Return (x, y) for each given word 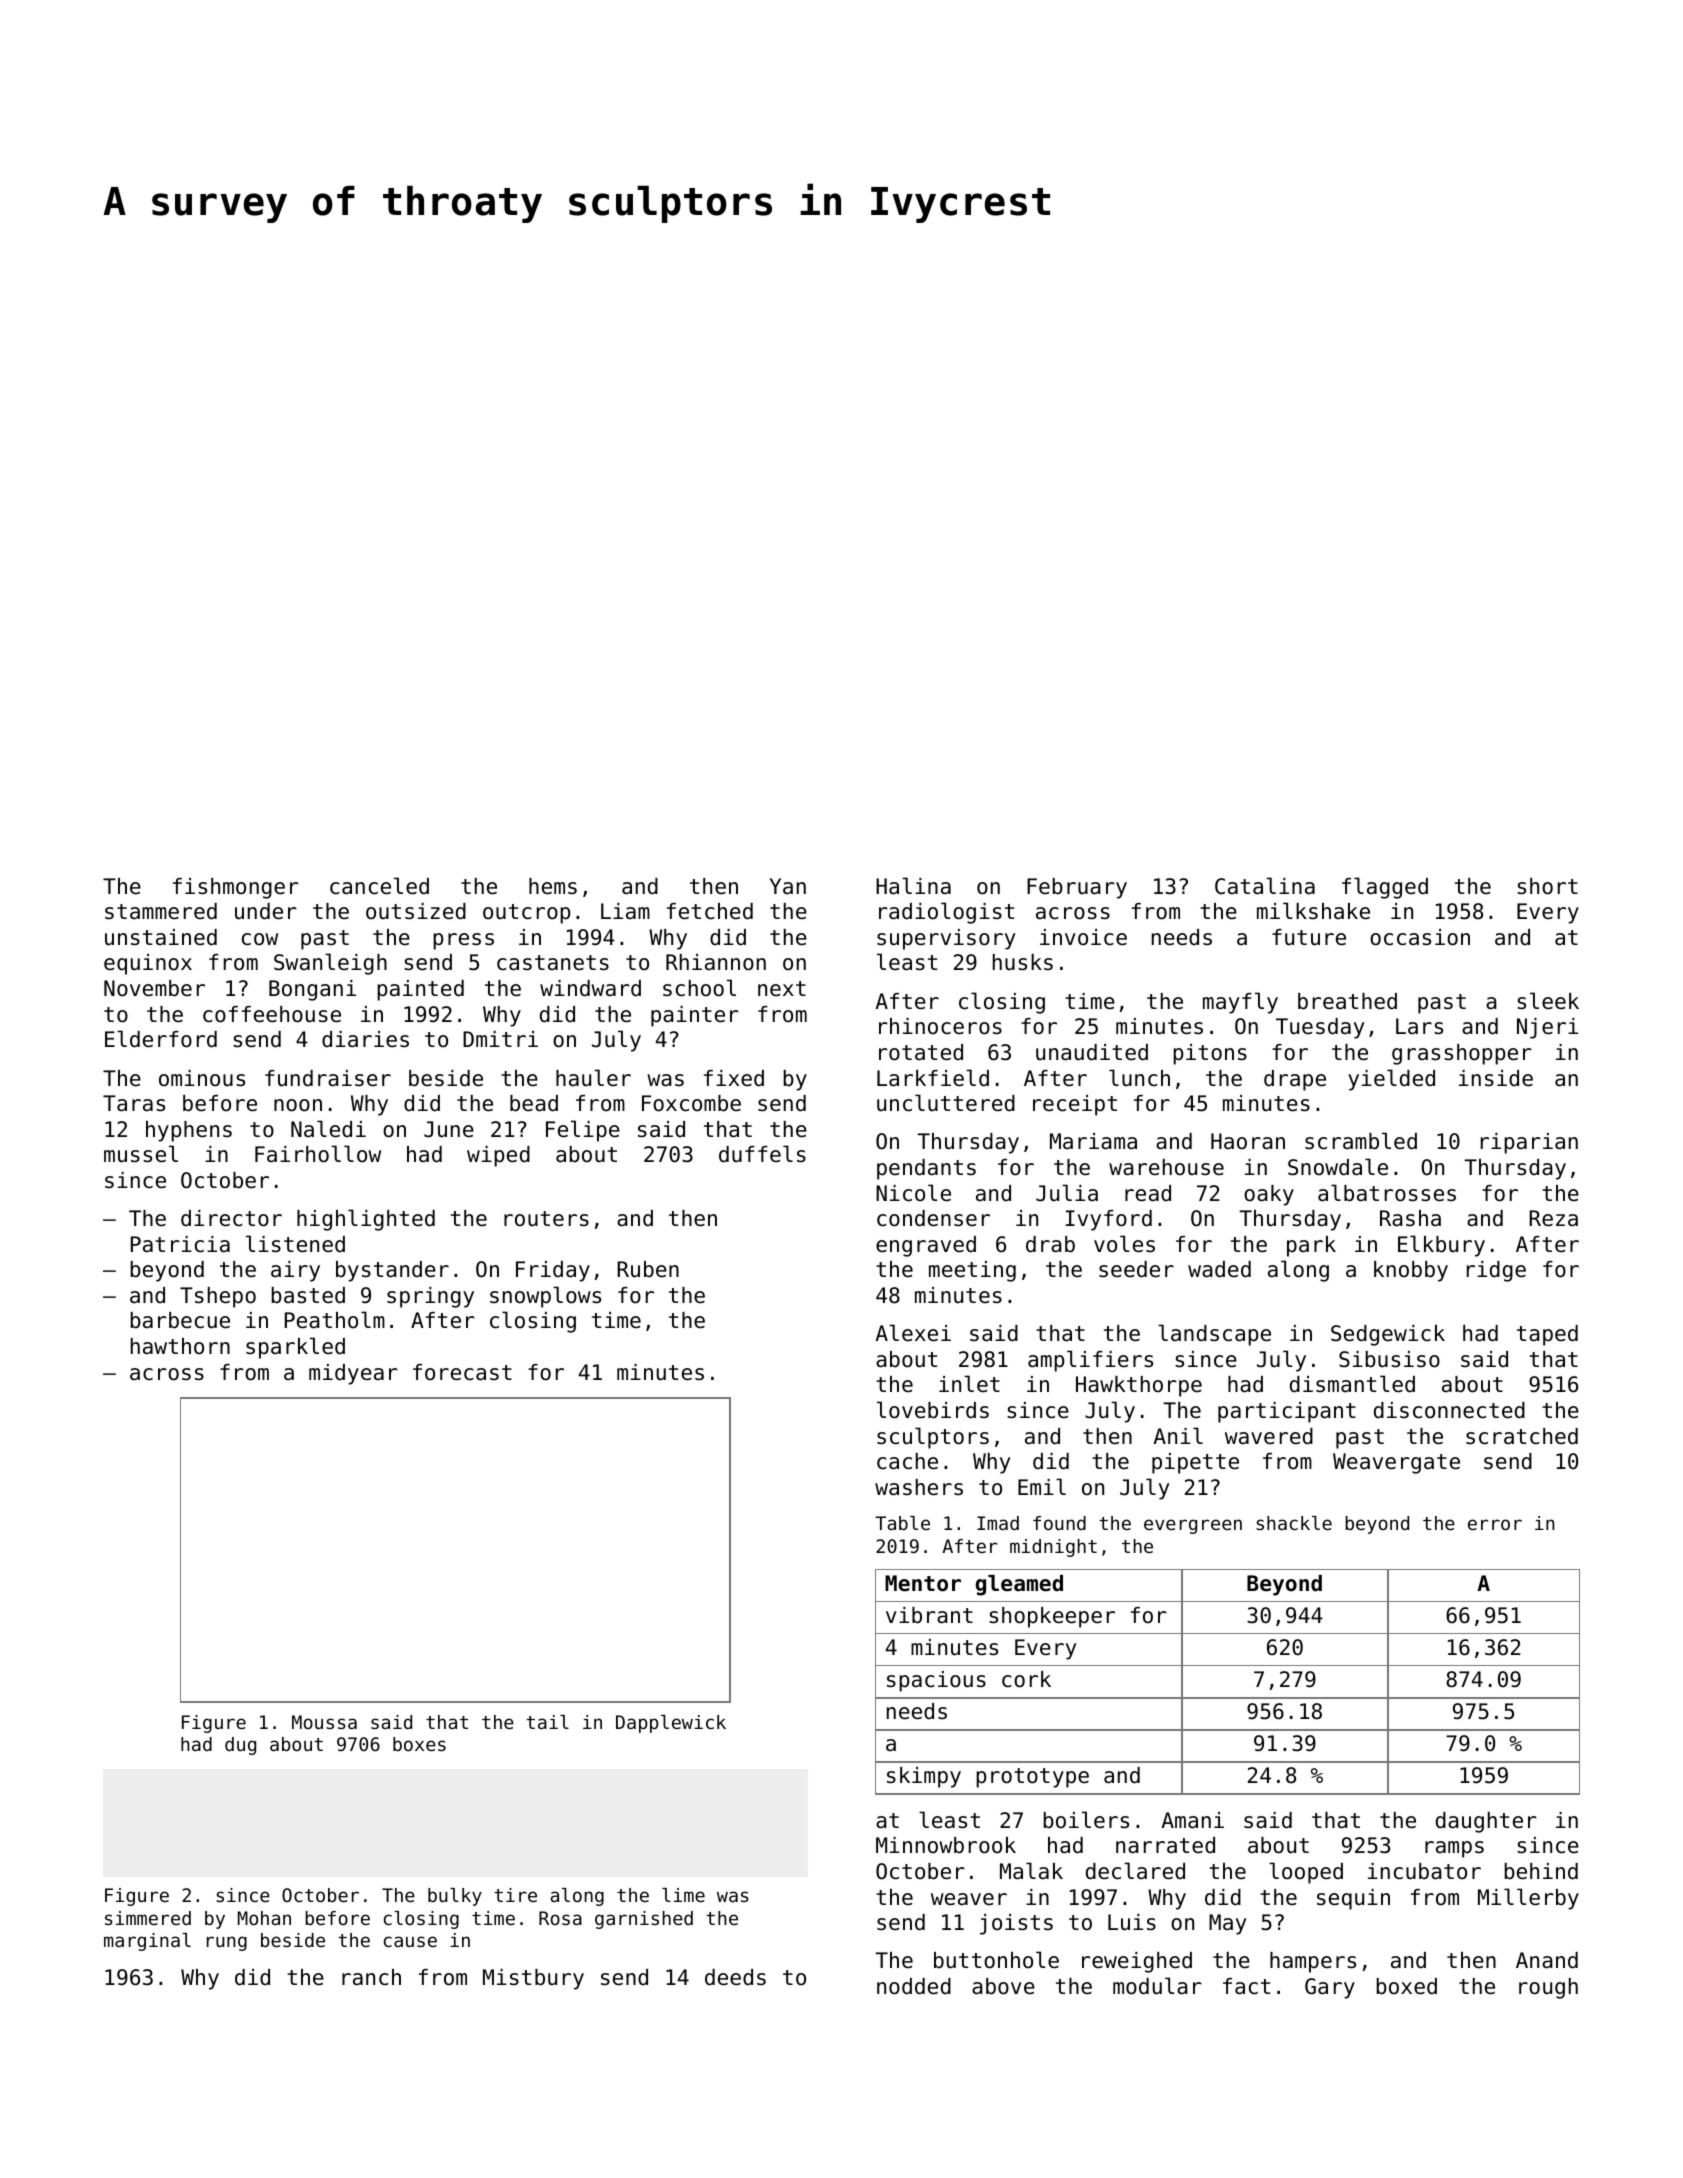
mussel (141, 1154)
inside (1496, 1078)
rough (1548, 1988)
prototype (1032, 1778)
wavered (1269, 1436)
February (1077, 888)
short (1547, 886)
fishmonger (236, 888)
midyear (353, 1374)
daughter (1486, 1822)
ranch (371, 1977)
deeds (735, 1977)
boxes (419, 1744)
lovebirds (933, 1410)
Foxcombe (691, 1103)
